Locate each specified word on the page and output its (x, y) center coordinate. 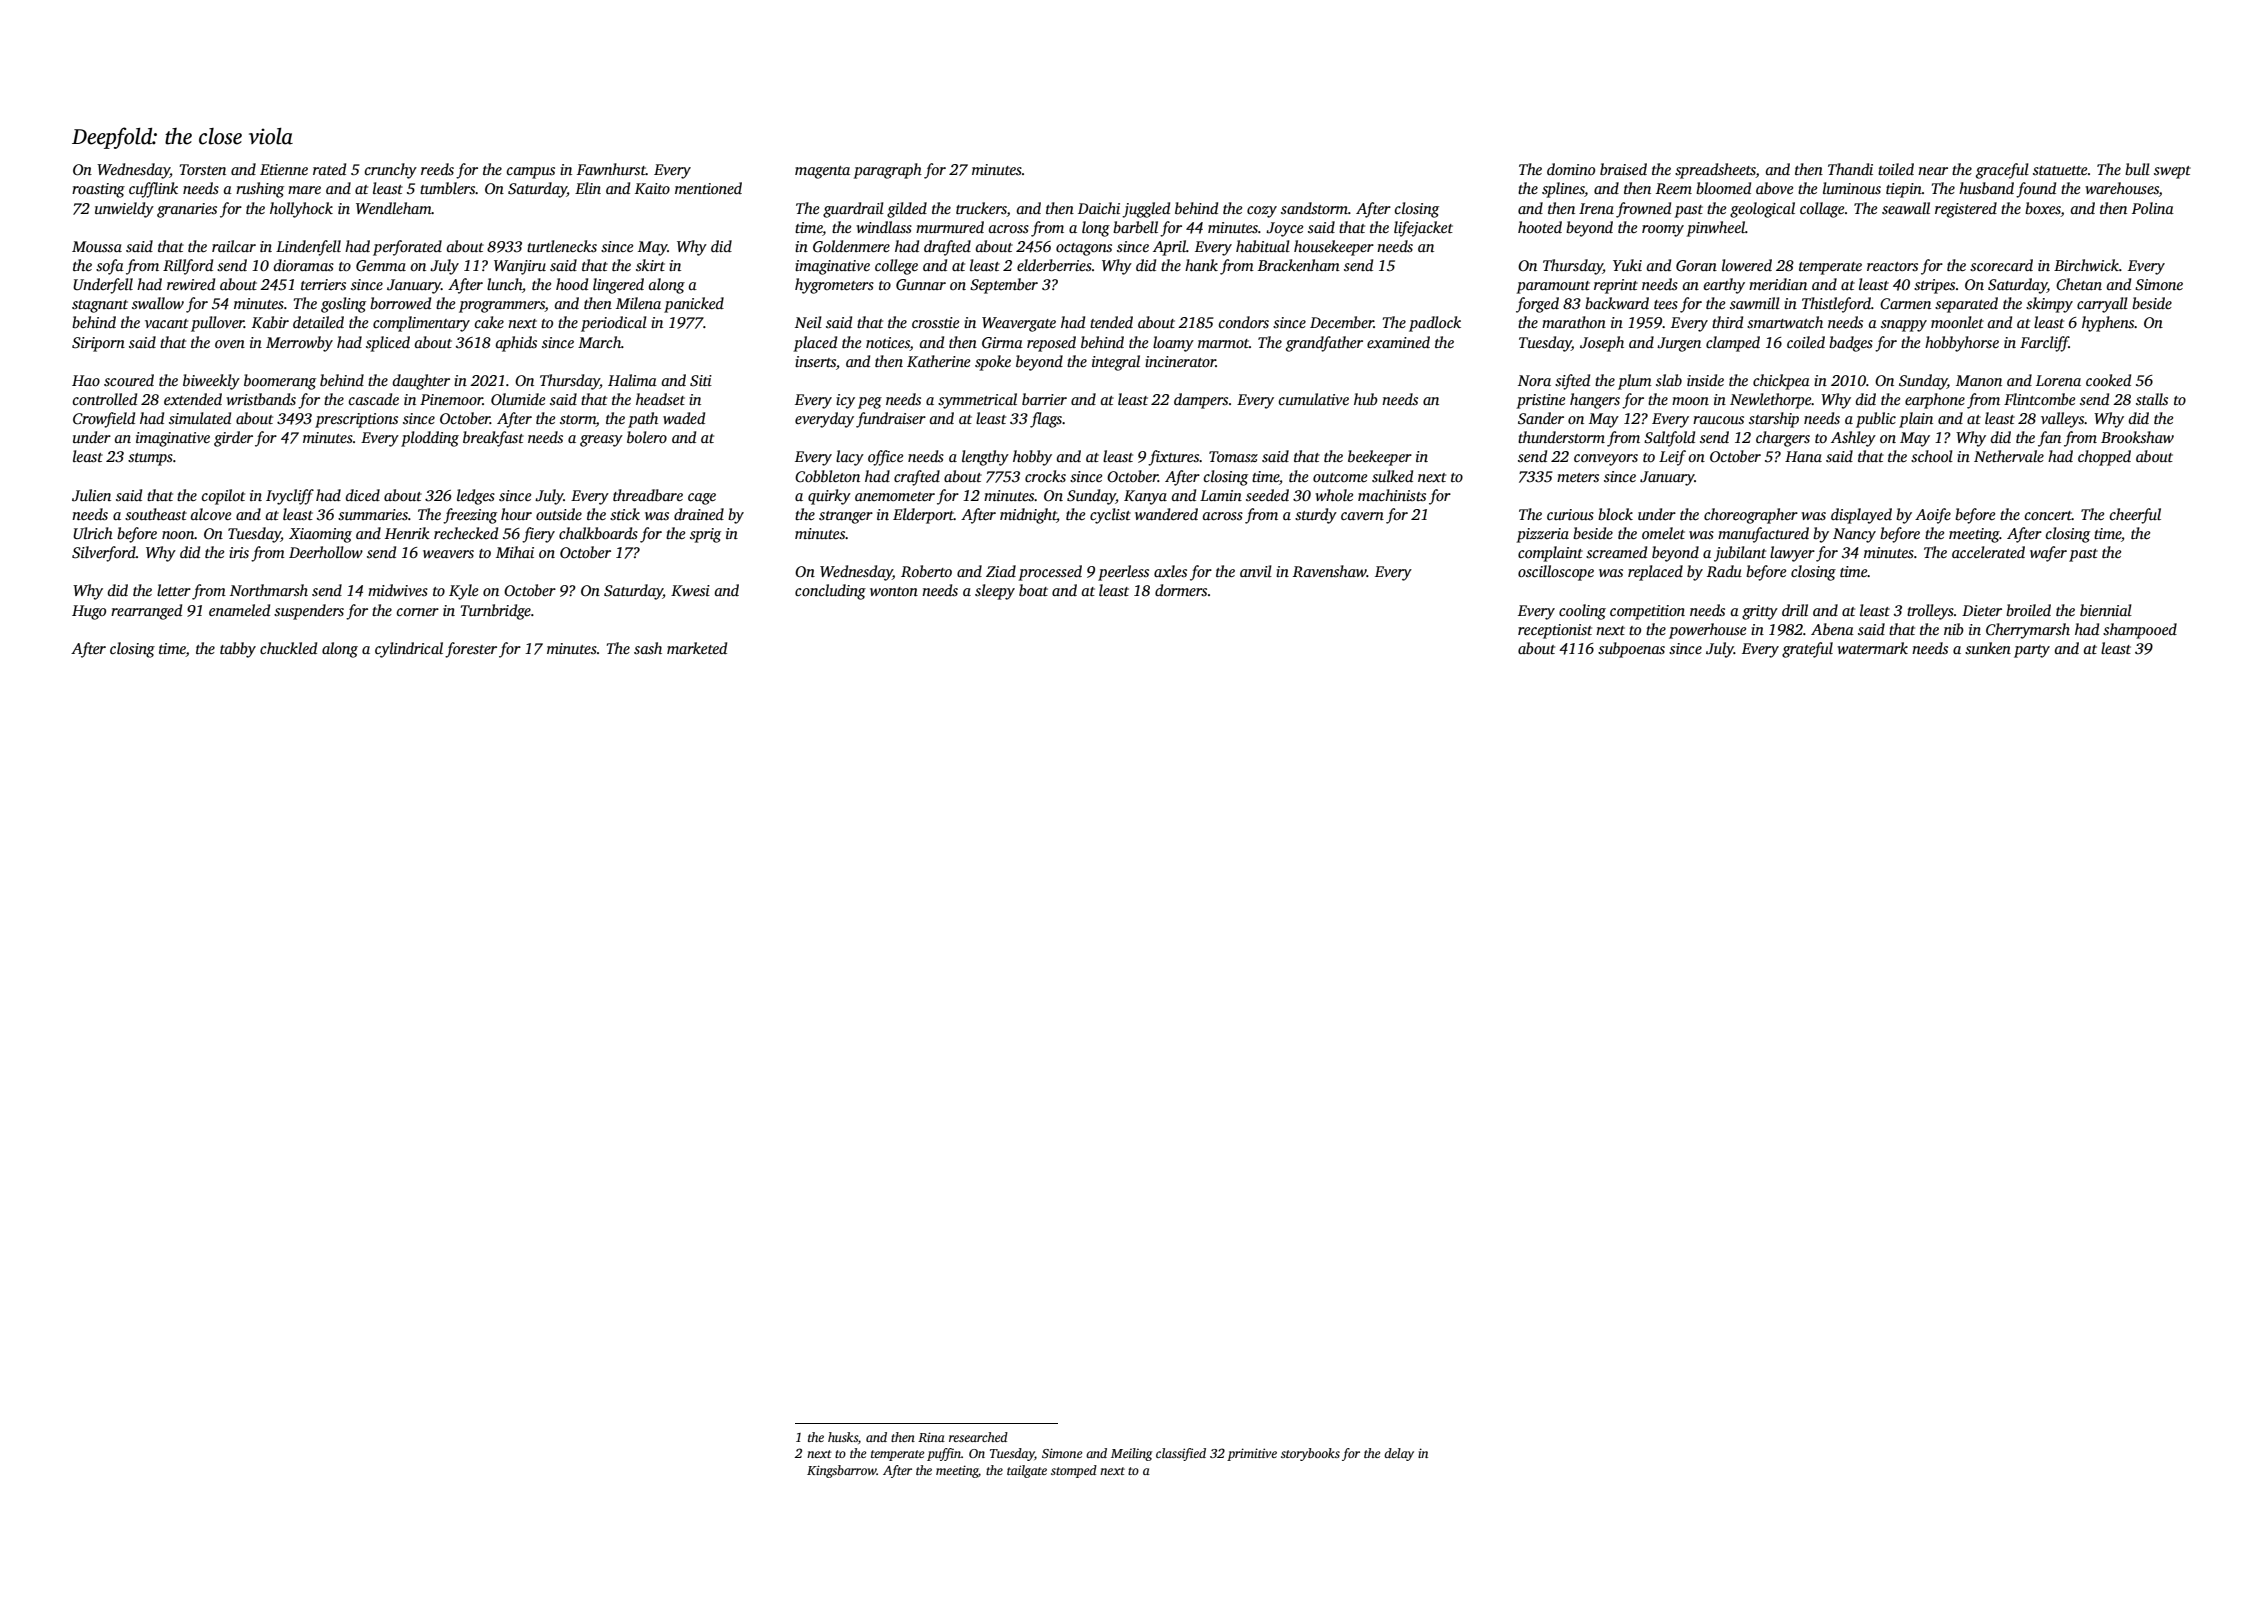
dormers (1181, 590)
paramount (1553, 287)
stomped (1074, 1471)
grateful (1807, 650)
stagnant (100, 306)
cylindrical (409, 650)
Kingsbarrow (842, 1471)
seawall (1906, 208)
